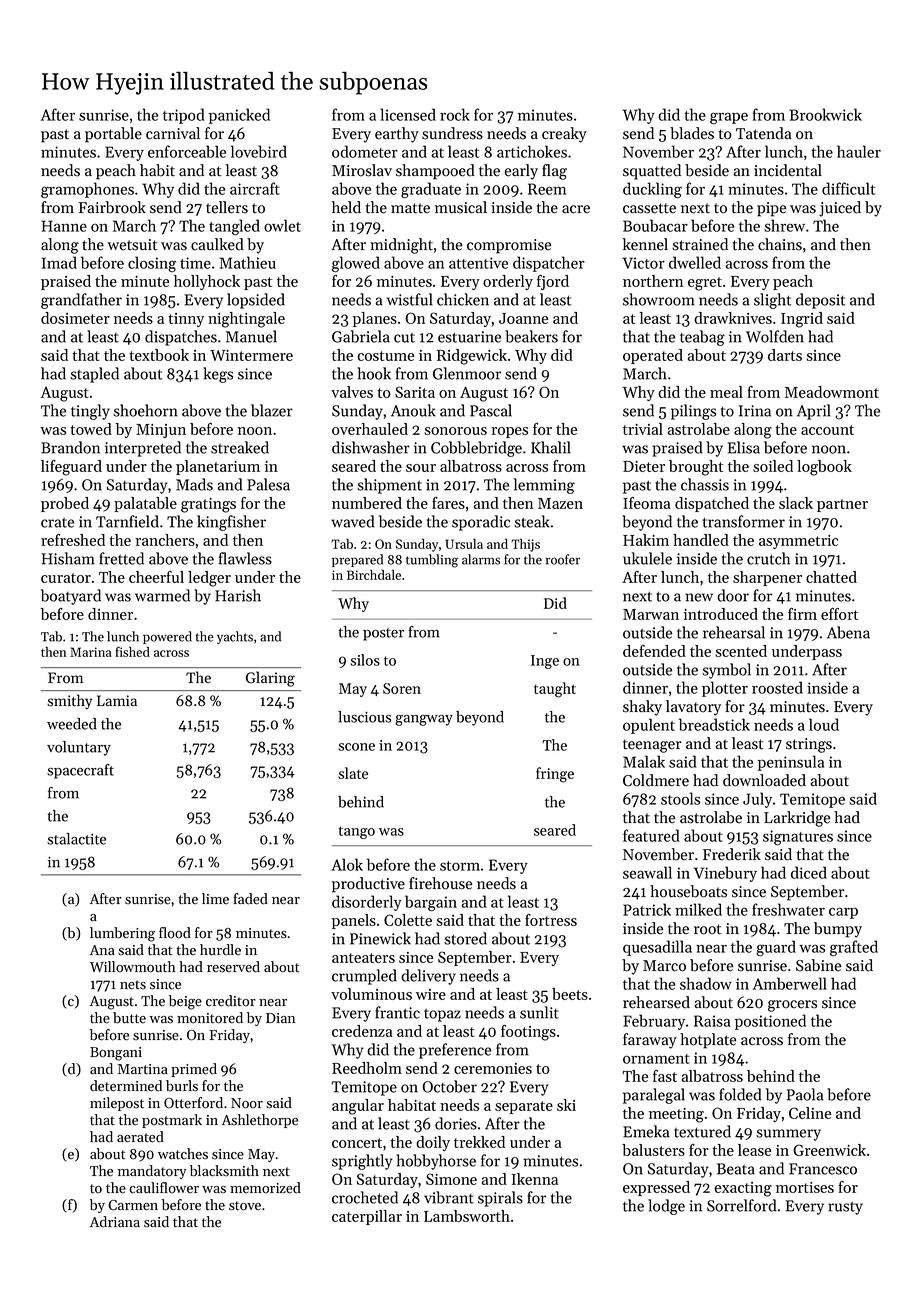  I want to click on taught, so click(555, 690).
